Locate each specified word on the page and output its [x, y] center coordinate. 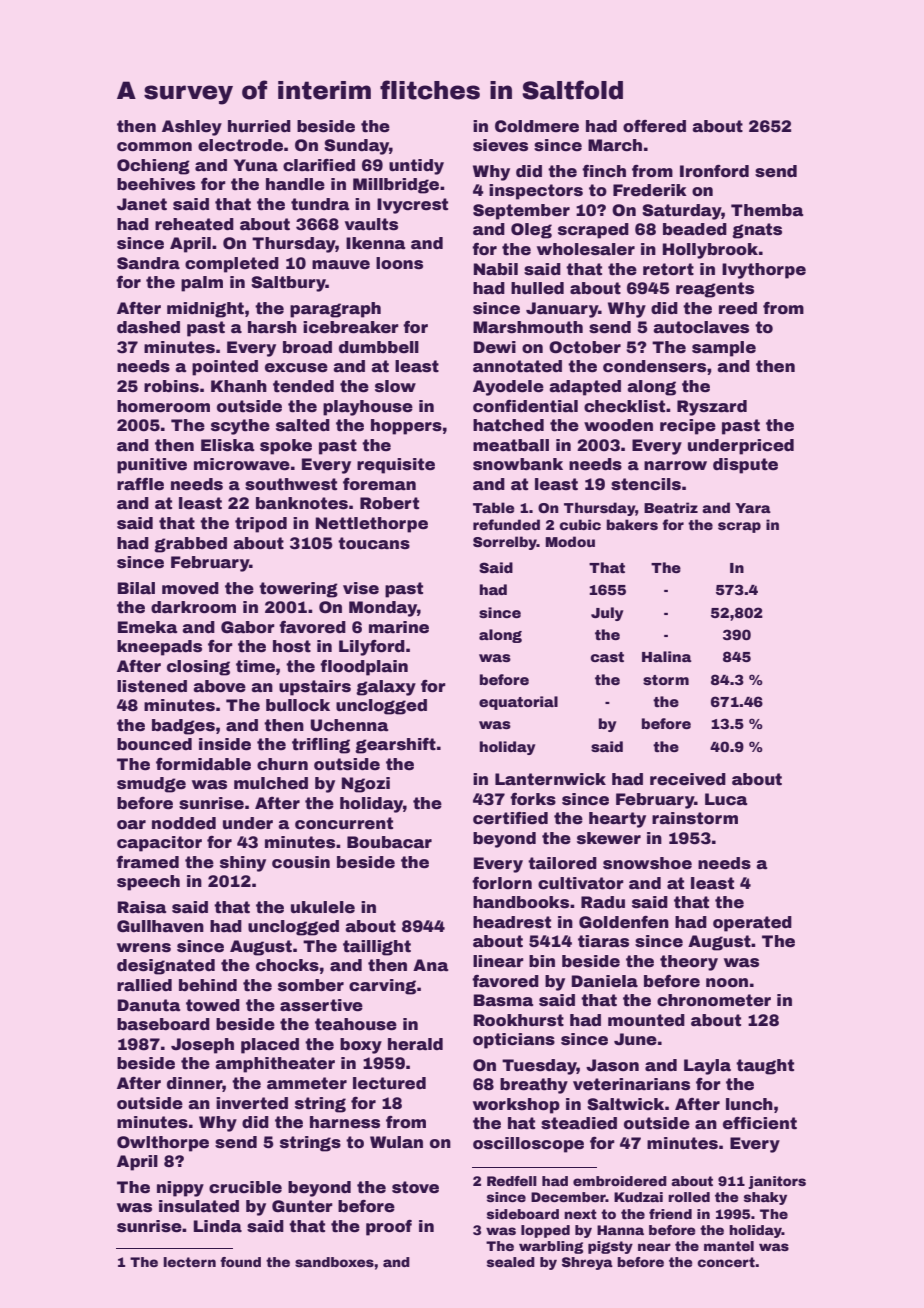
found [240, 1262]
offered [654, 126]
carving [382, 987]
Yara [753, 508]
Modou [570, 541]
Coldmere [537, 126]
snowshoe [647, 863]
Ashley [192, 128]
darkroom [193, 607]
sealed [511, 1262]
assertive [321, 1005]
